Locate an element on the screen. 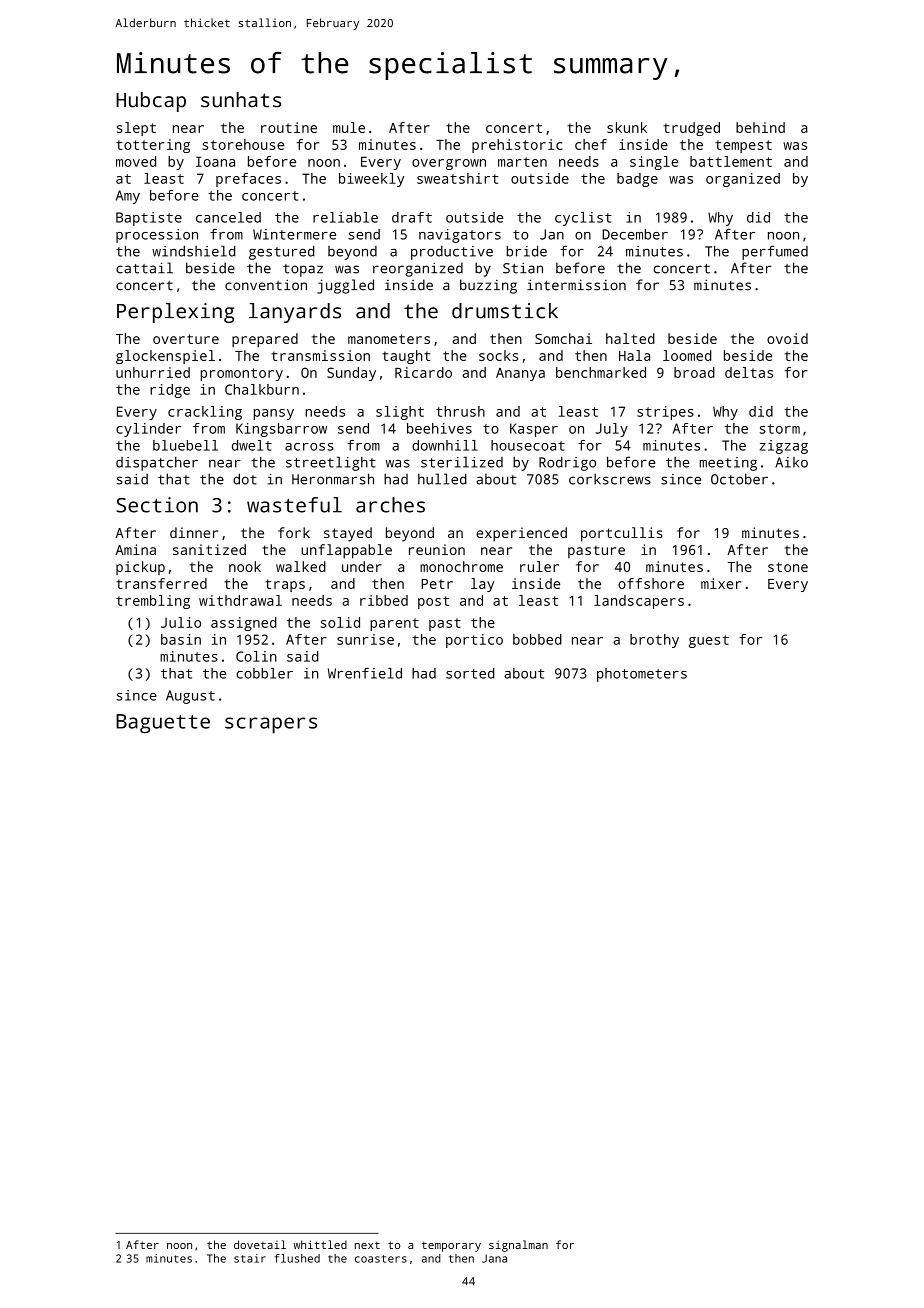  mule is located at coordinates (349, 127).
